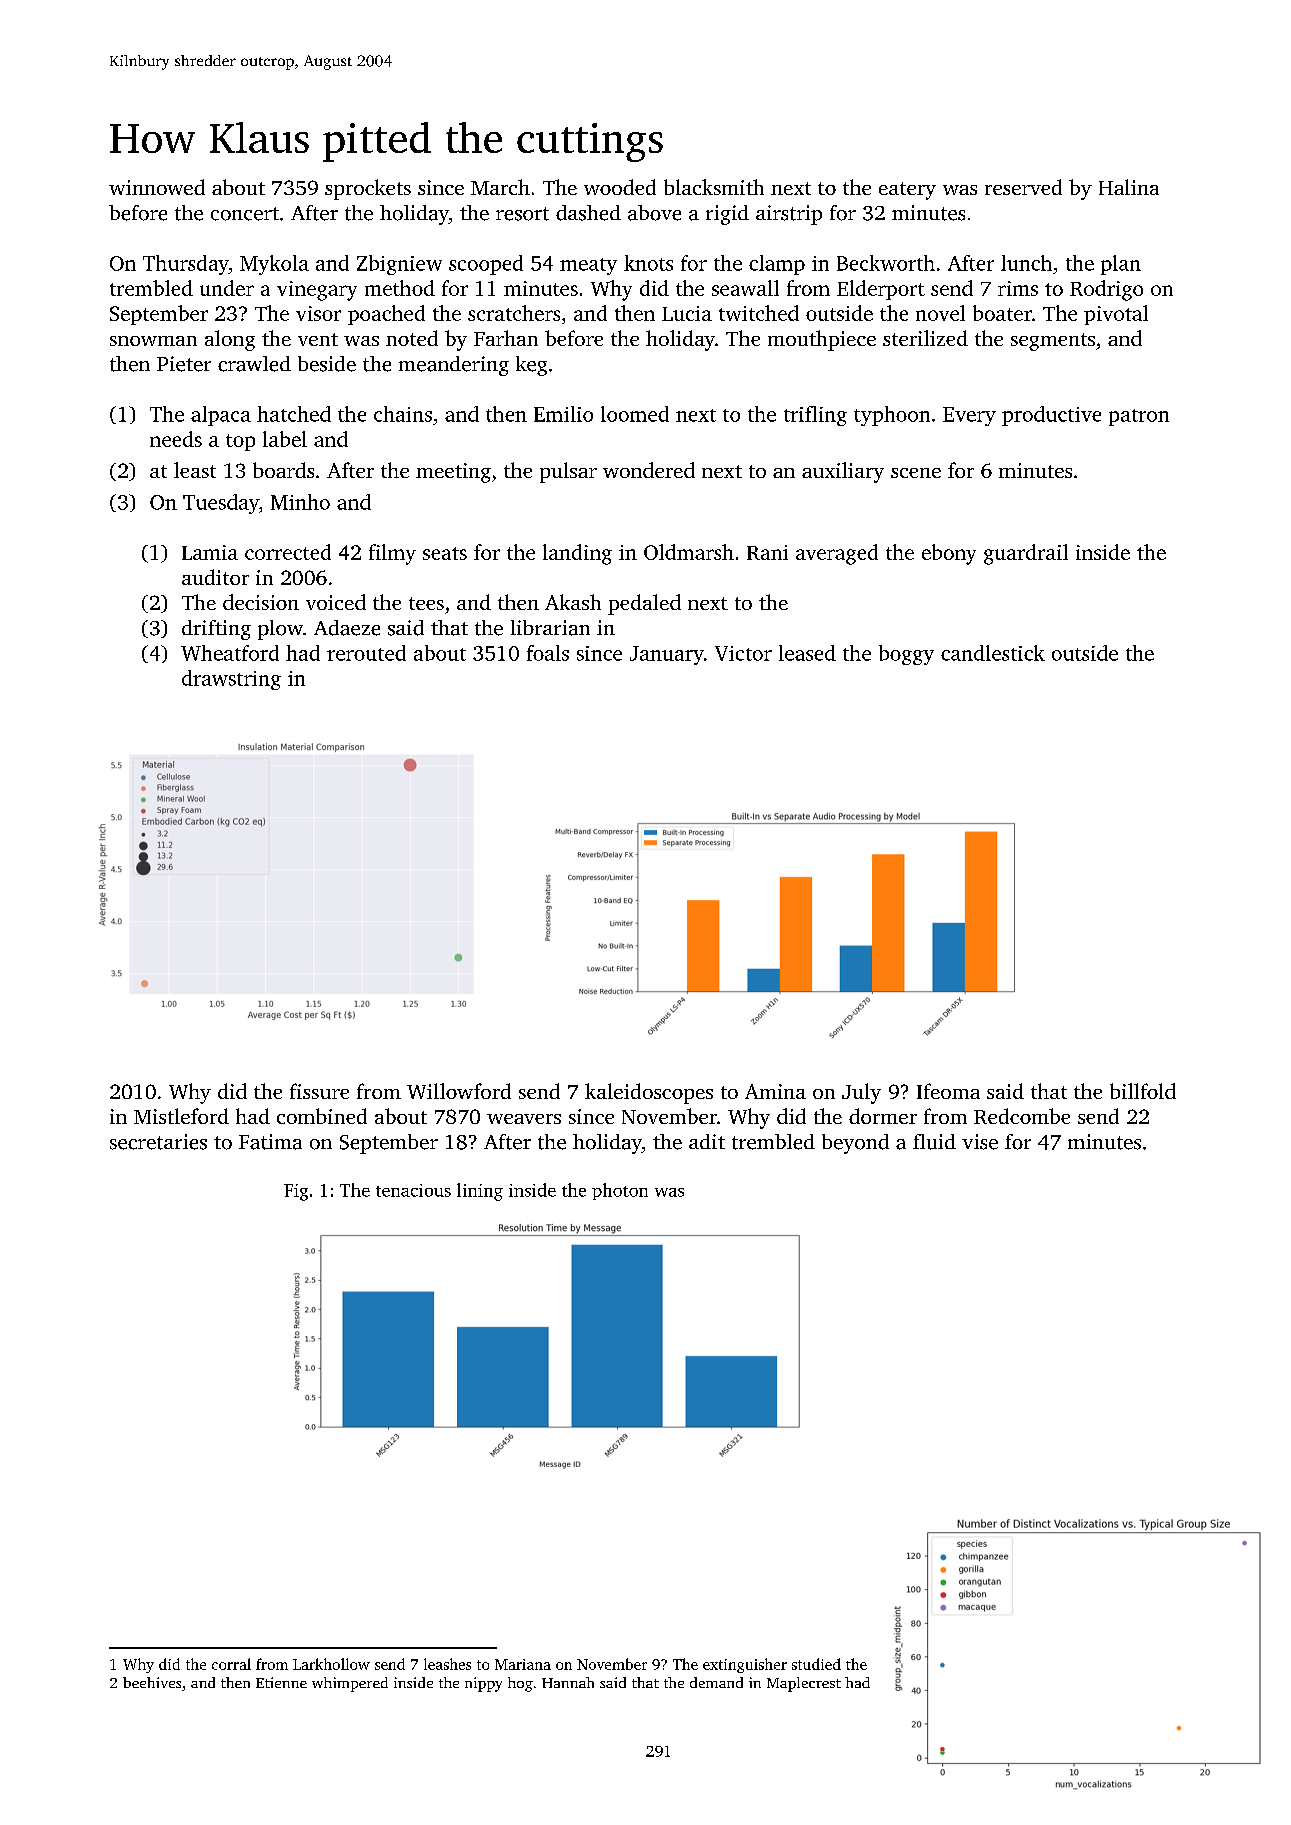  What do you see at coordinates (948, 1091) in the screenshot?
I see `Ifeoma` at bounding box center [948, 1091].
